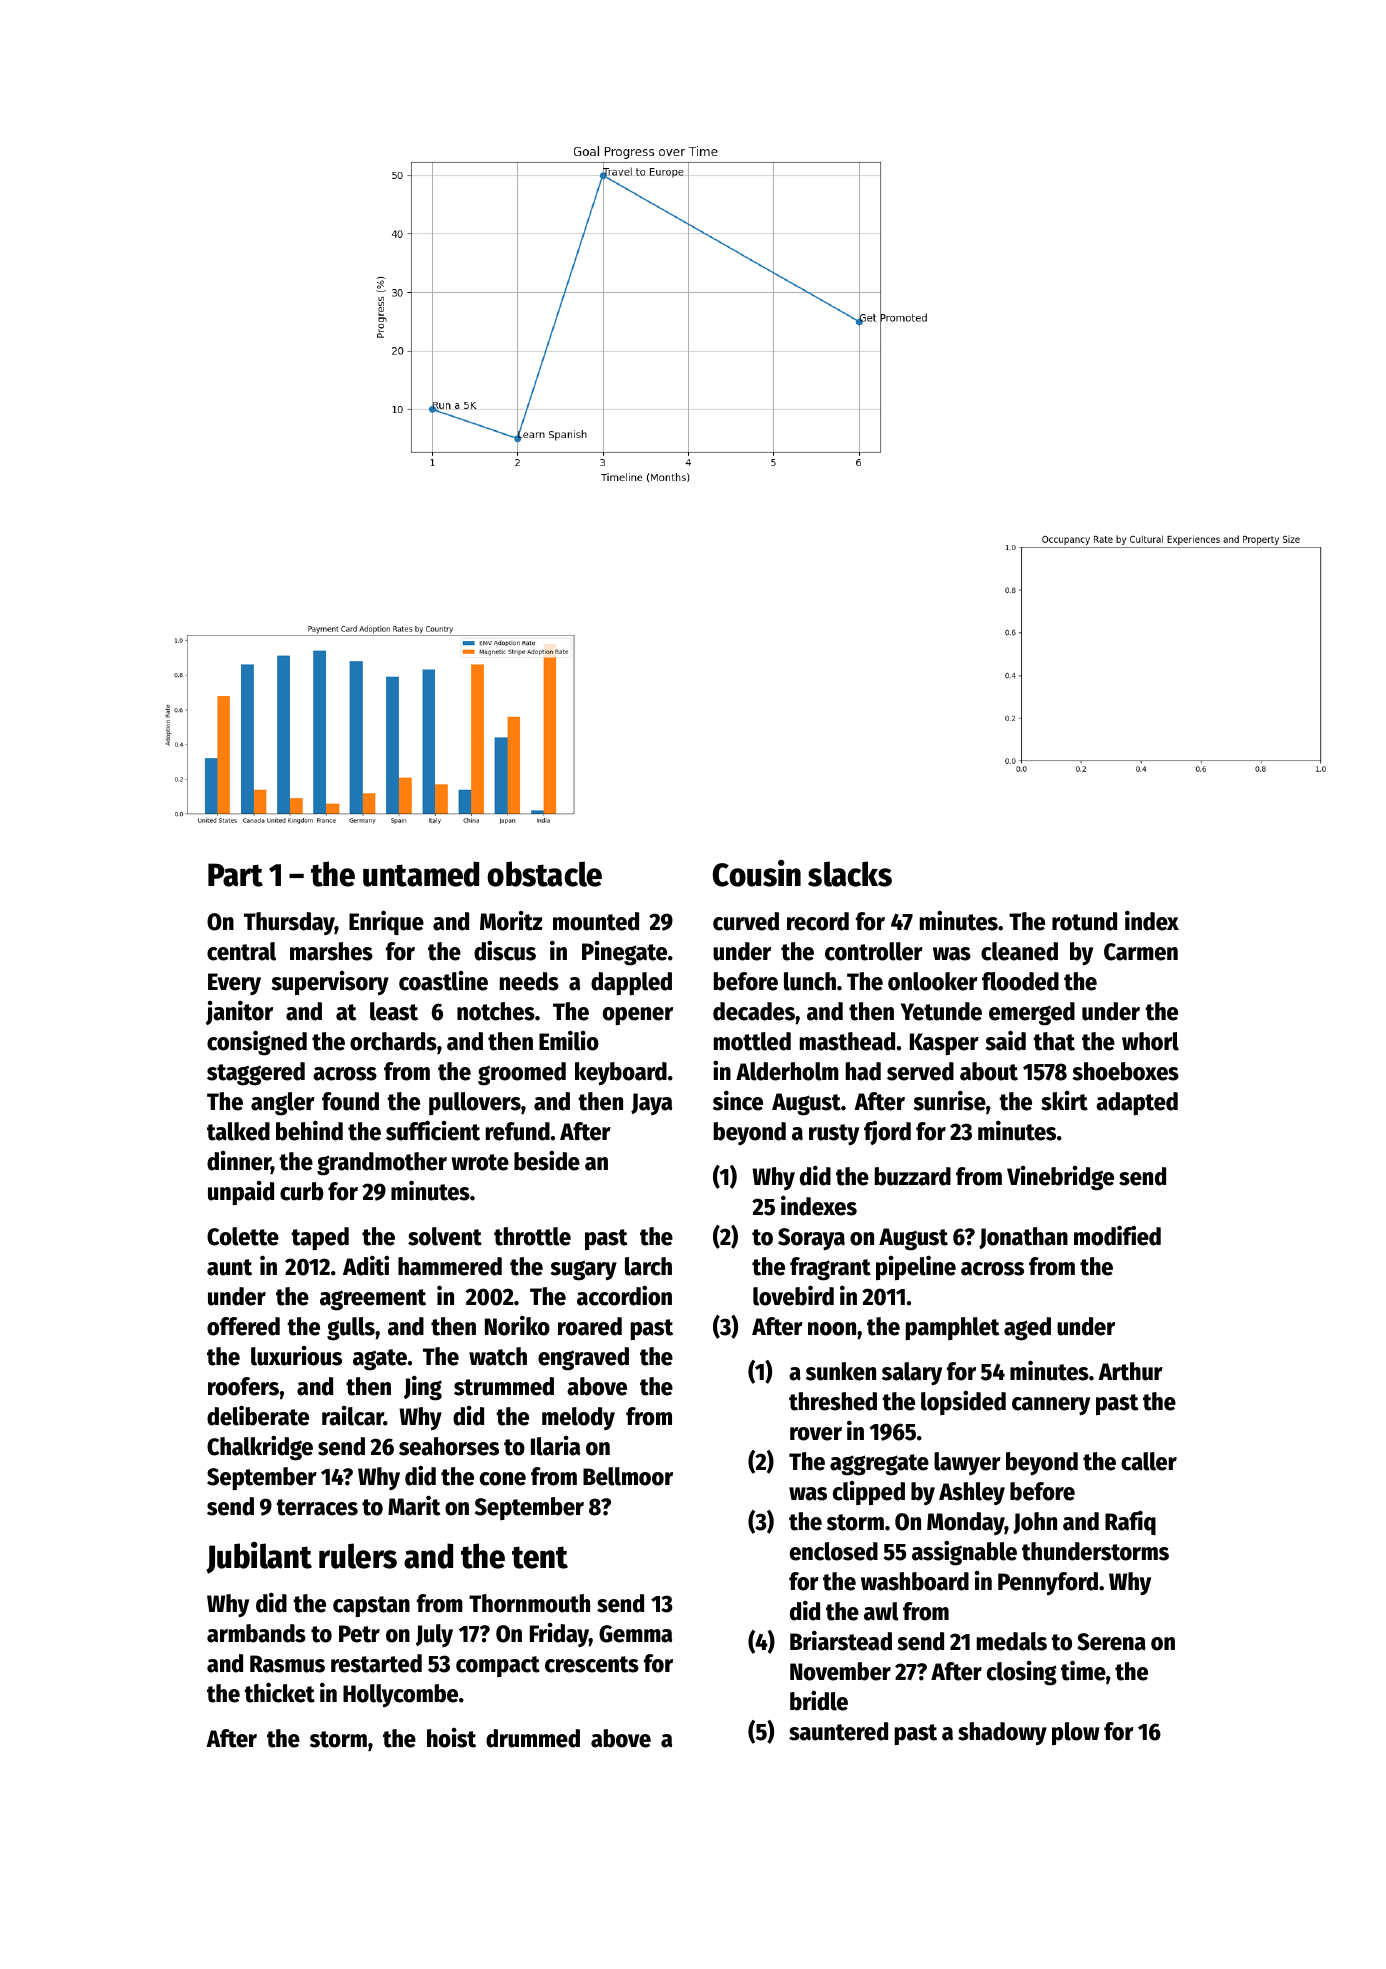 The image size is (1386, 1969). I want to click on hoist, so click(451, 1738).
